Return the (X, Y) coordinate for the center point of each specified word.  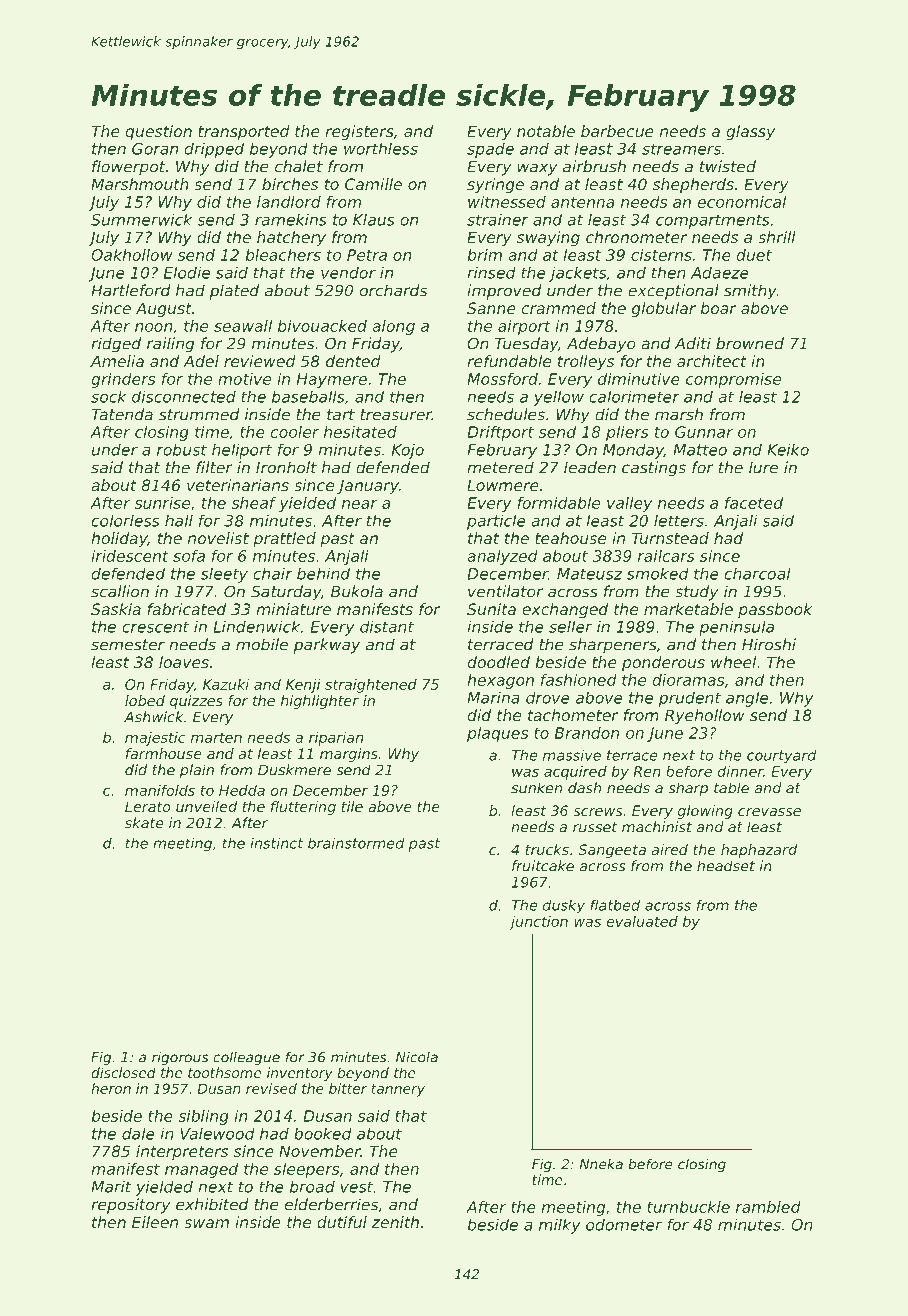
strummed (199, 414)
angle (747, 699)
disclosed (123, 1072)
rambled (768, 1207)
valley (629, 504)
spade (490, 150)
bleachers (283, 255)
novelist (218, 538)
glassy (750, 133)
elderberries (331, 1204)
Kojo (408, 451)
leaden (590, 467)
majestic (155, 739)
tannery (398, 1090)
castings (654, 469)
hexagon (500, 681)
